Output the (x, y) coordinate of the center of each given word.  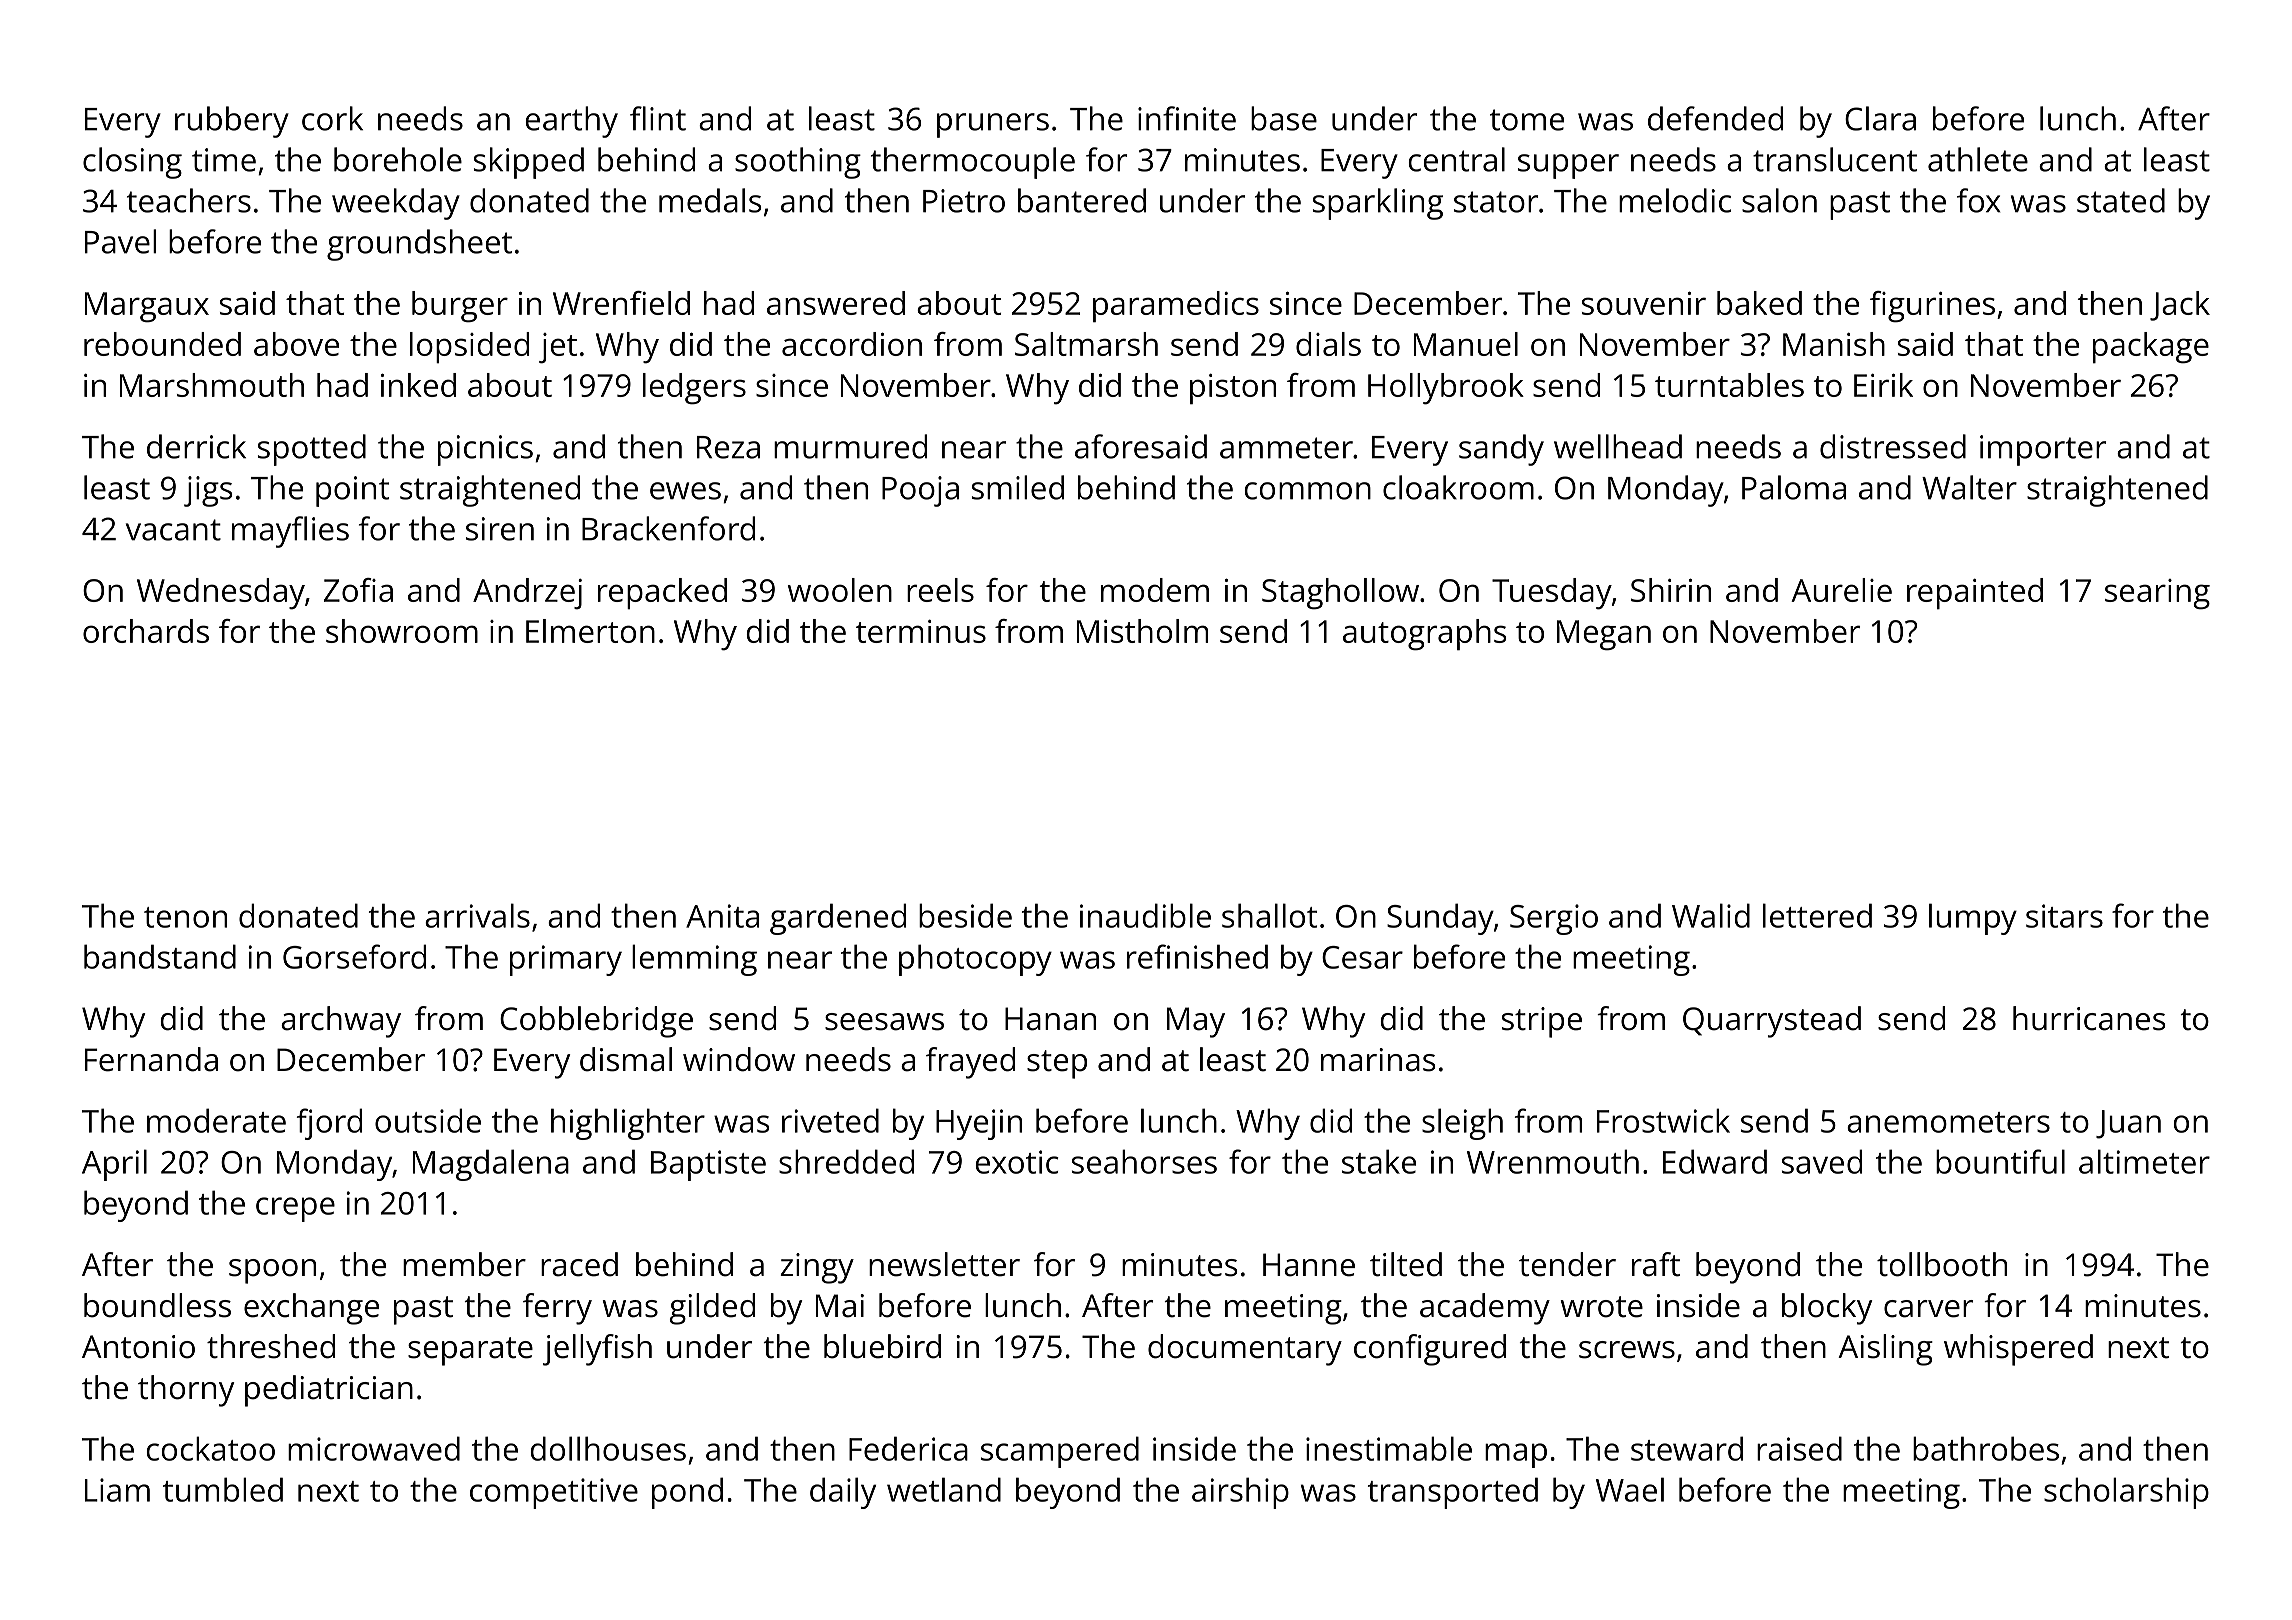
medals (710, 200)
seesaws (884, 1022)
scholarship (2126, 1493)
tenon (185, 917)
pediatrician (329, 1391)
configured (1430, 1350)
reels (940, 590)
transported (1453, 1493)
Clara (1880, 118)
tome (1527, 120)
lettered (1817, 915)
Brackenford (668, 528)
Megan (1604, 635)
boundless (157, 1305)
